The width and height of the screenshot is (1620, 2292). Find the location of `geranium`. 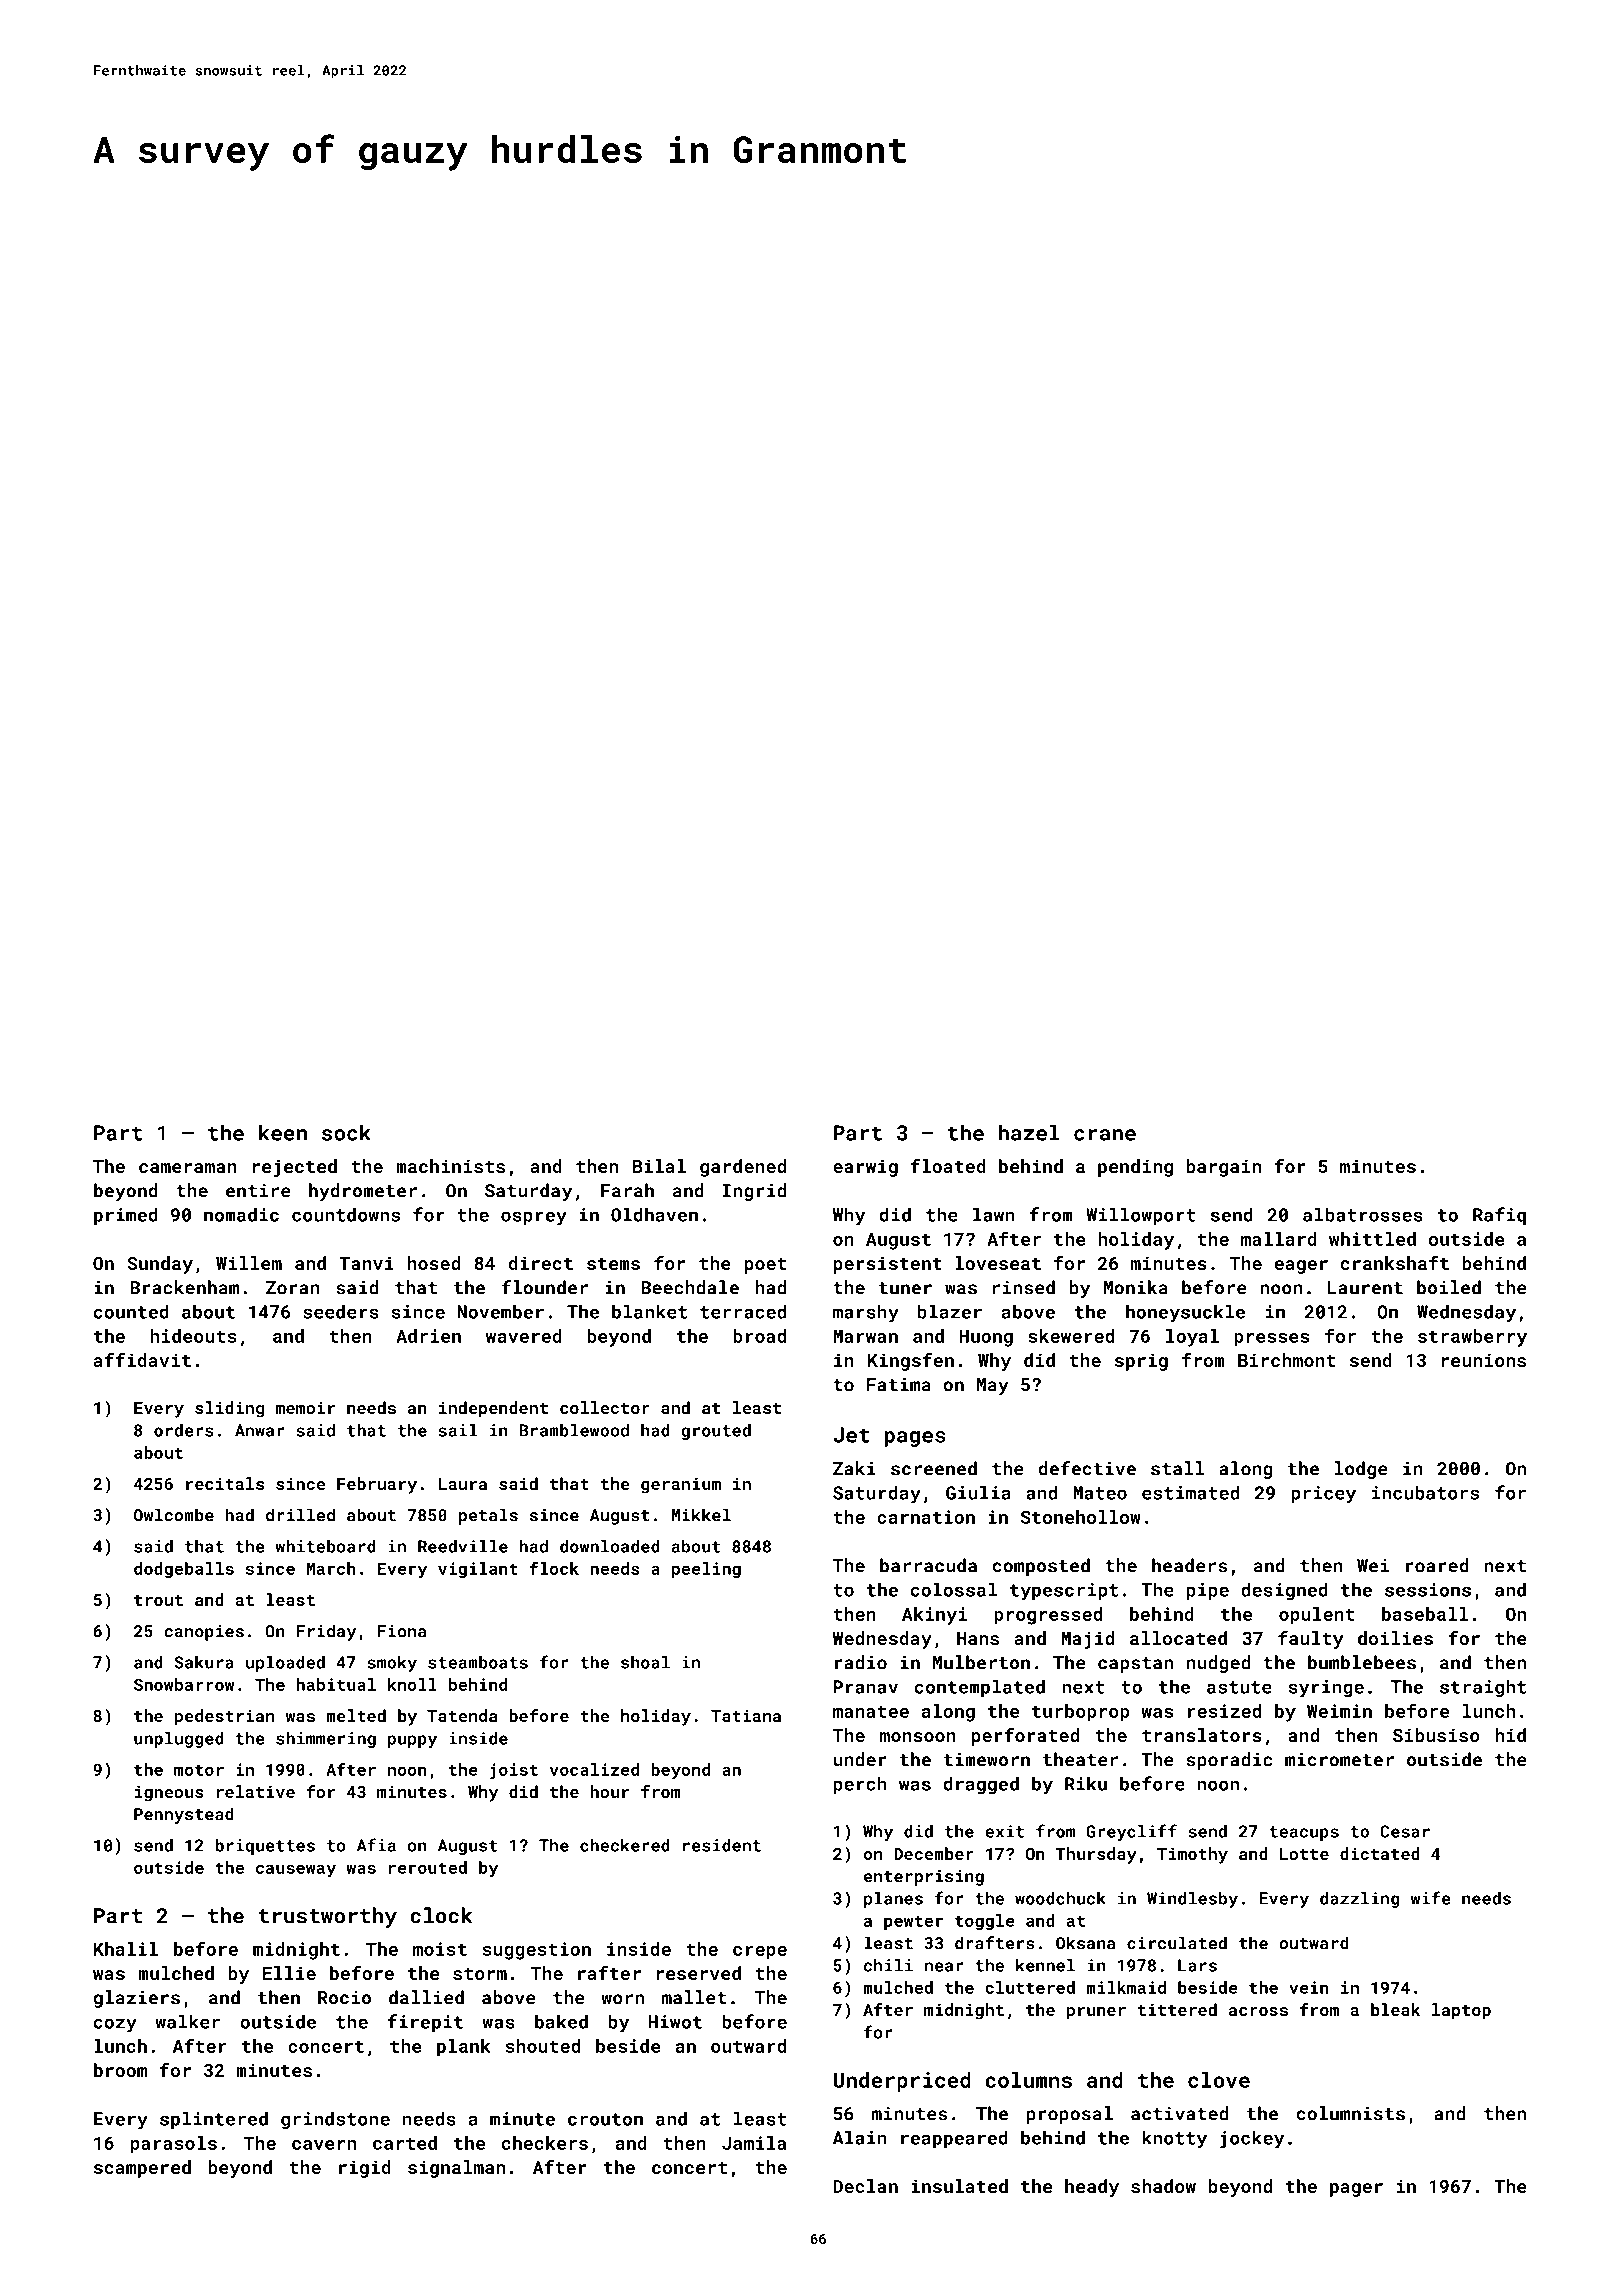

geranium is located at coordinates (681, 1485).
